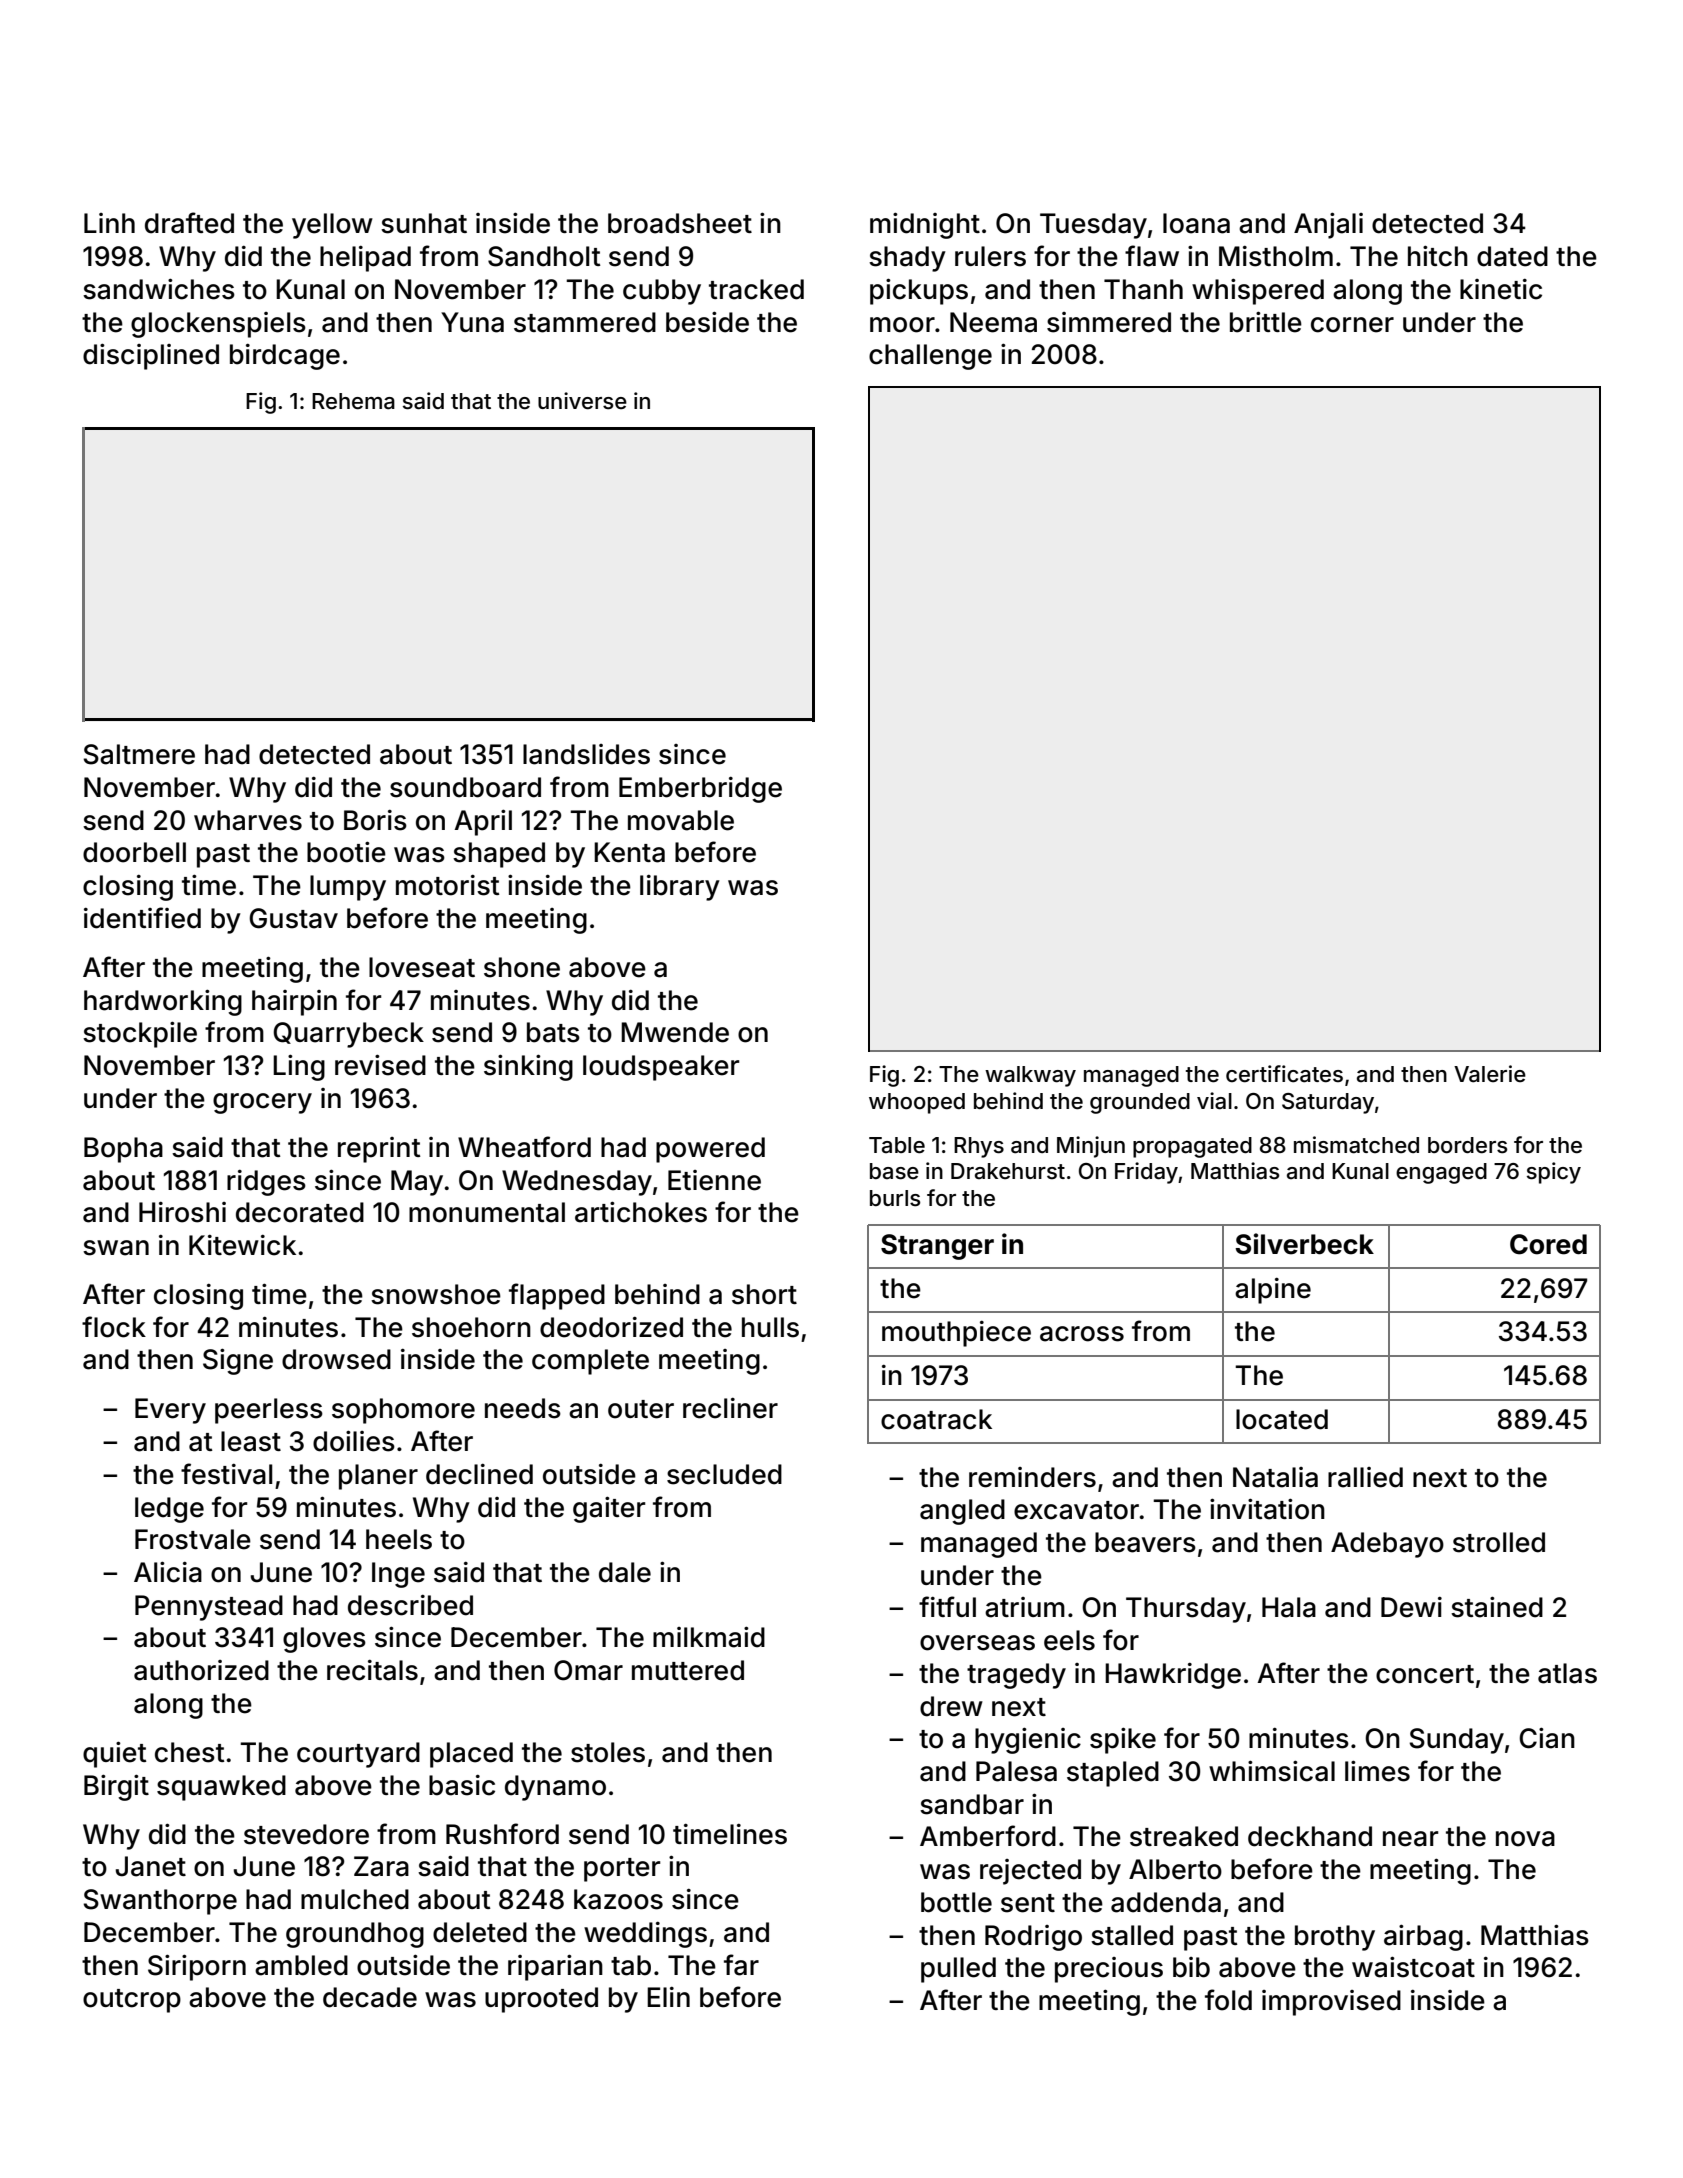  Describe the element at coordinates (1267, 1509) in the screenshot. I see `invitation` at that location.
